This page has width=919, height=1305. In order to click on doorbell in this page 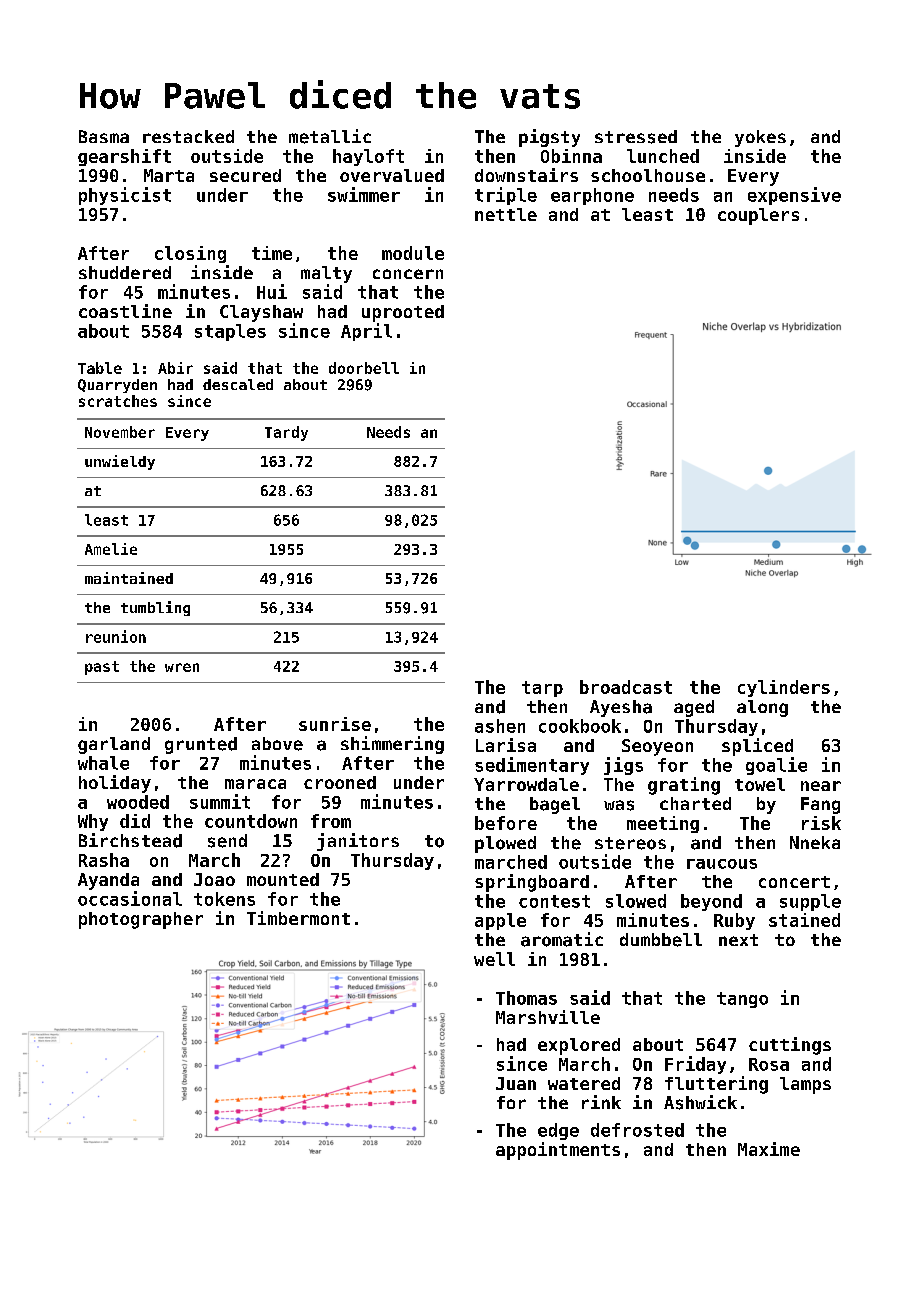, I will do `click(364, 368)`.
